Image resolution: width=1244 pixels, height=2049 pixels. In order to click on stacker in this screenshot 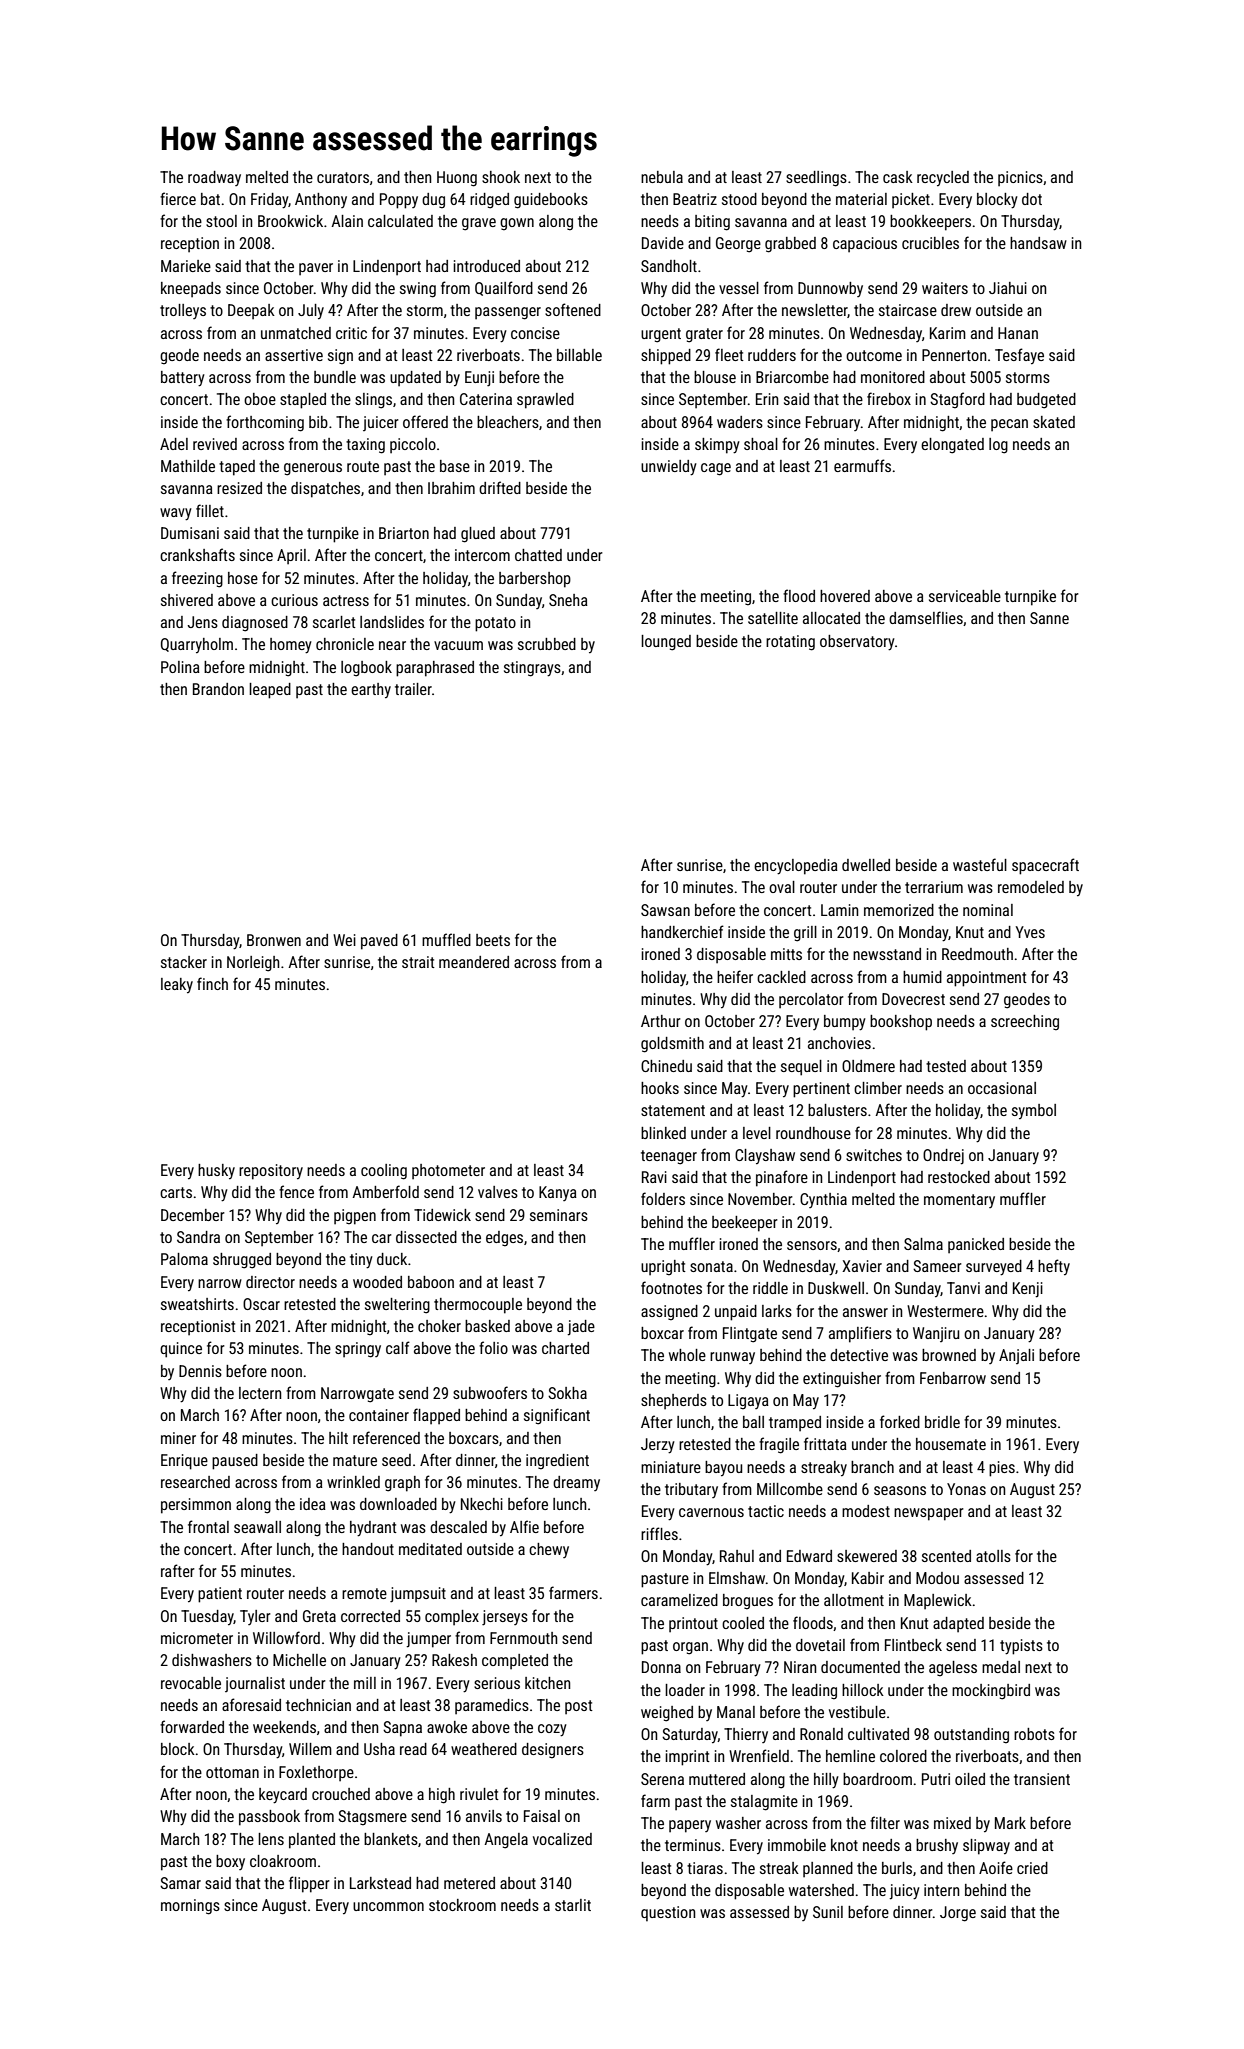, I will do `click(184, 962)`.
